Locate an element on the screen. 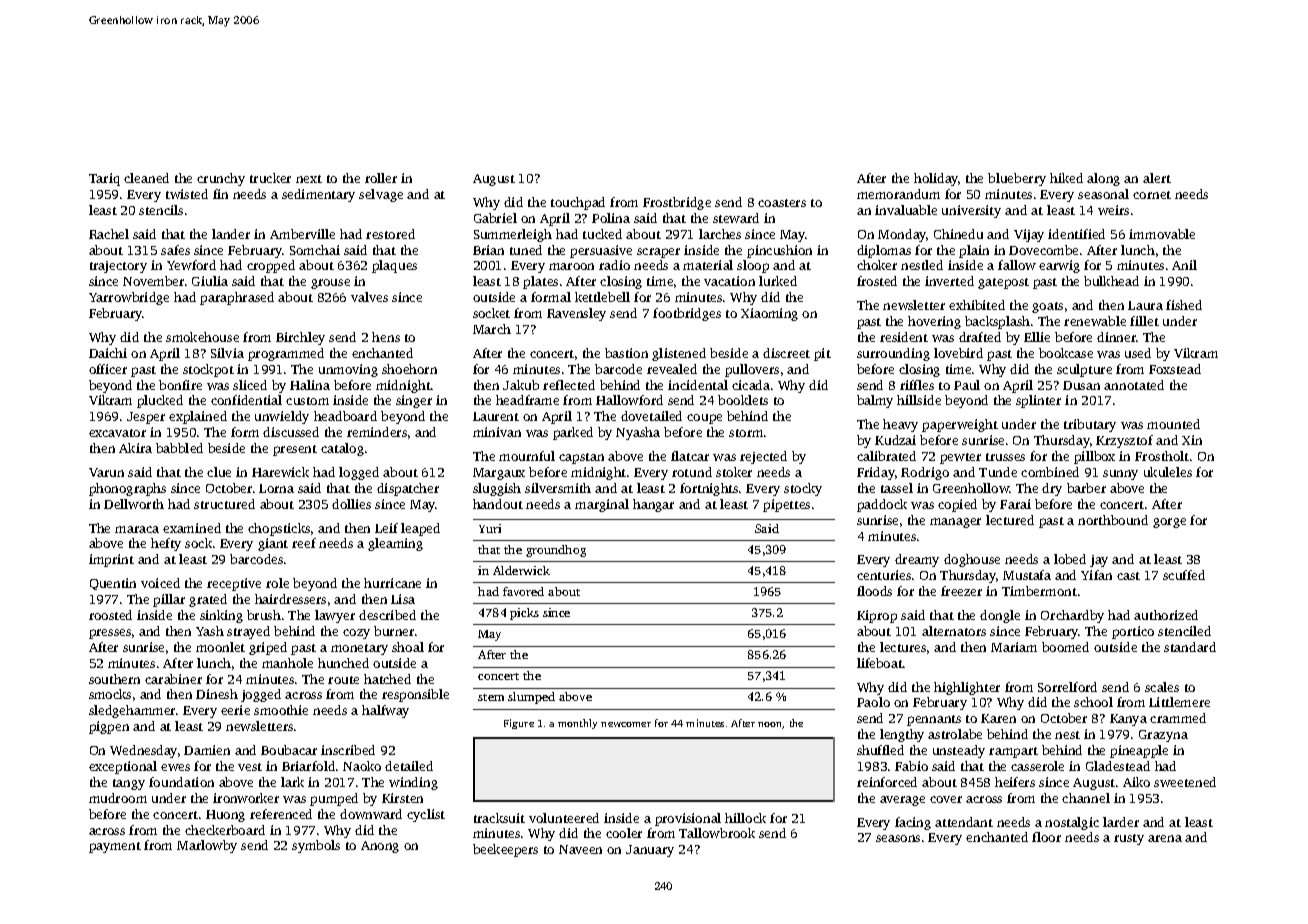  booklets is located at coordinates (743, 400).
